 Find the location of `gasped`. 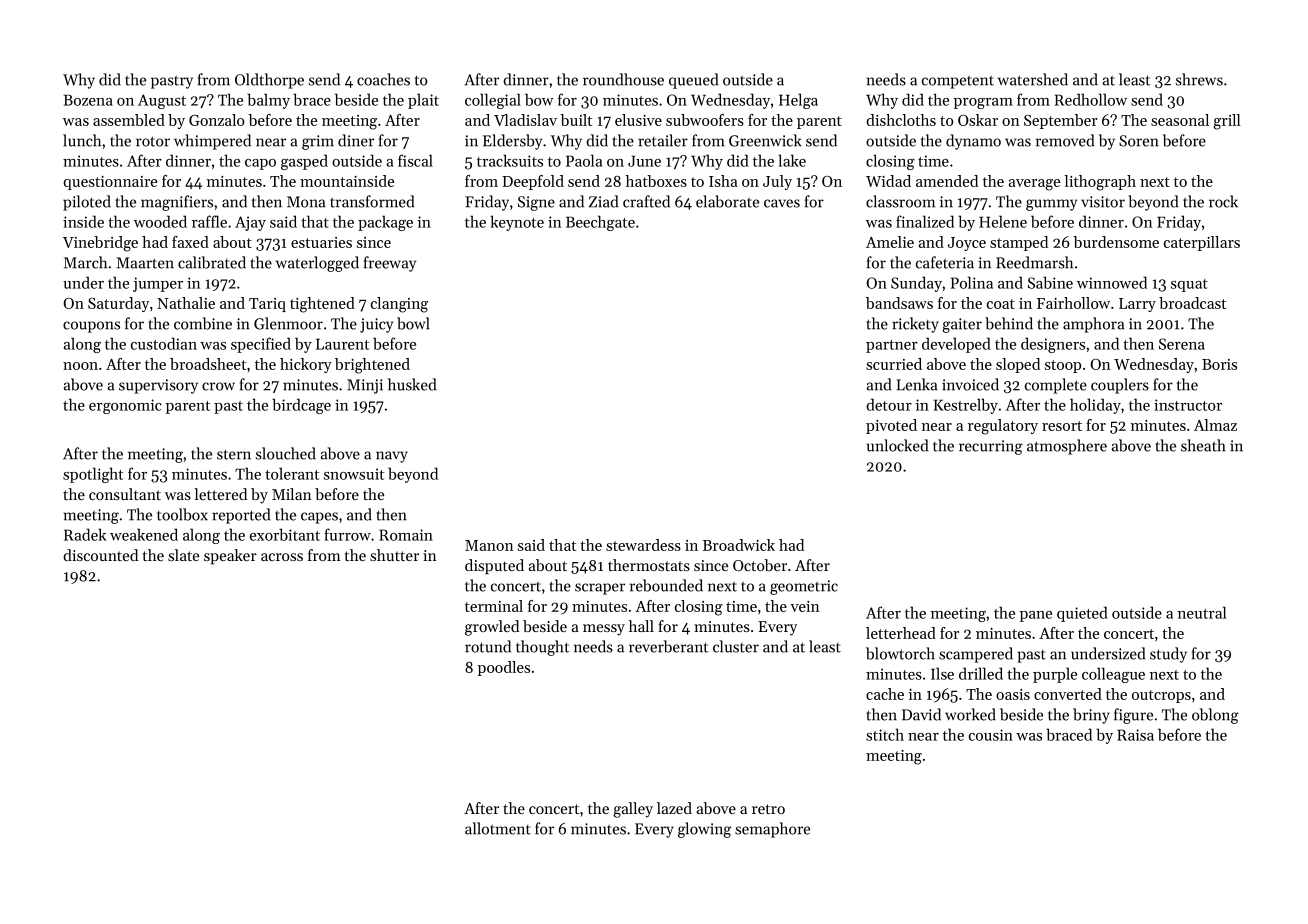

gasped is located at coordinates (304, 162).
